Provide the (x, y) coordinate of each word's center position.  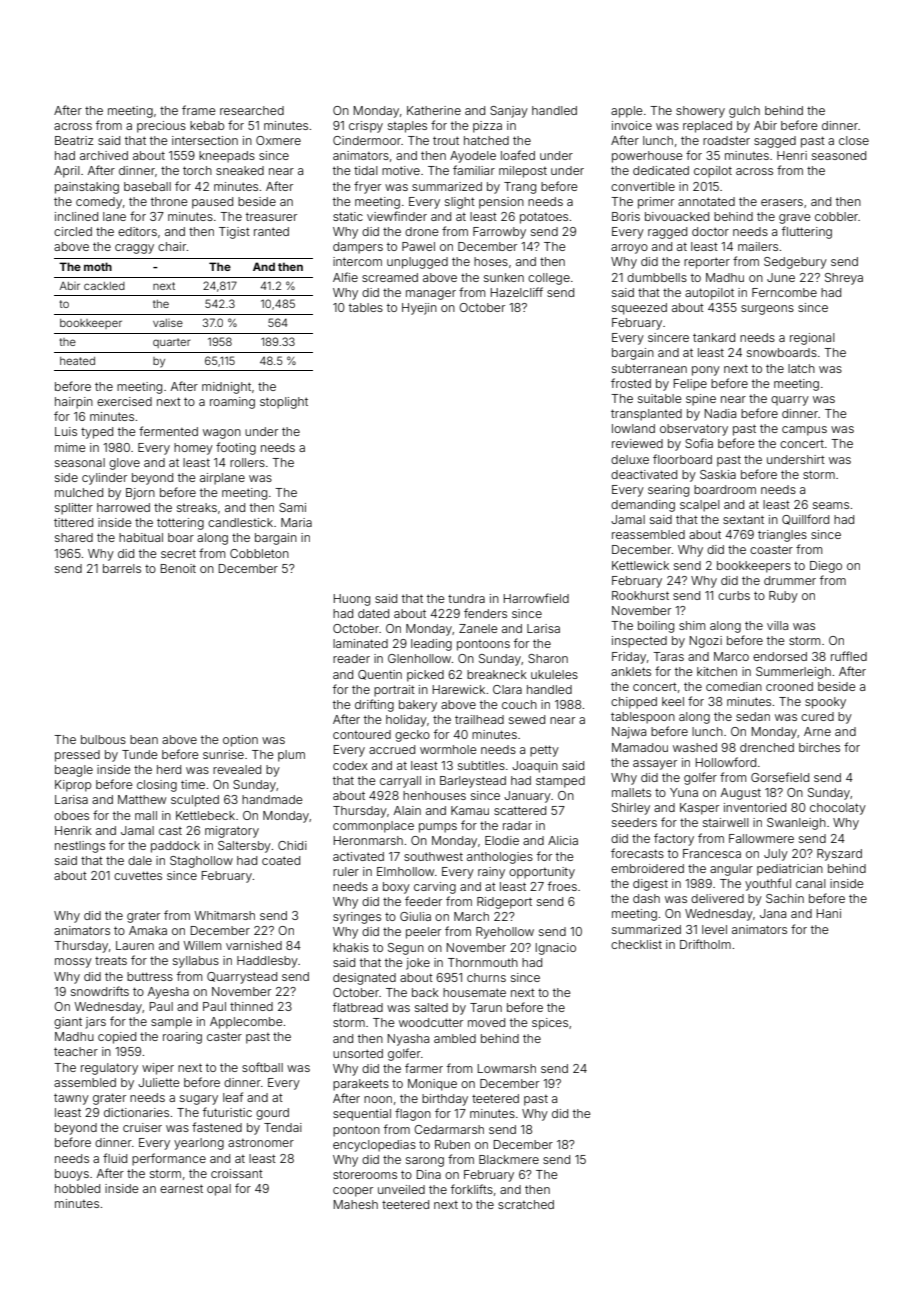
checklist (636, 944)
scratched (526, 1204)
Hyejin (419, 309)
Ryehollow (505, 933)
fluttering (807, 232)
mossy (73, 963)
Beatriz (74, 140)
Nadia (720, 413)
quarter (171, 343)
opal (219, 1190)
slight (460, 203)
